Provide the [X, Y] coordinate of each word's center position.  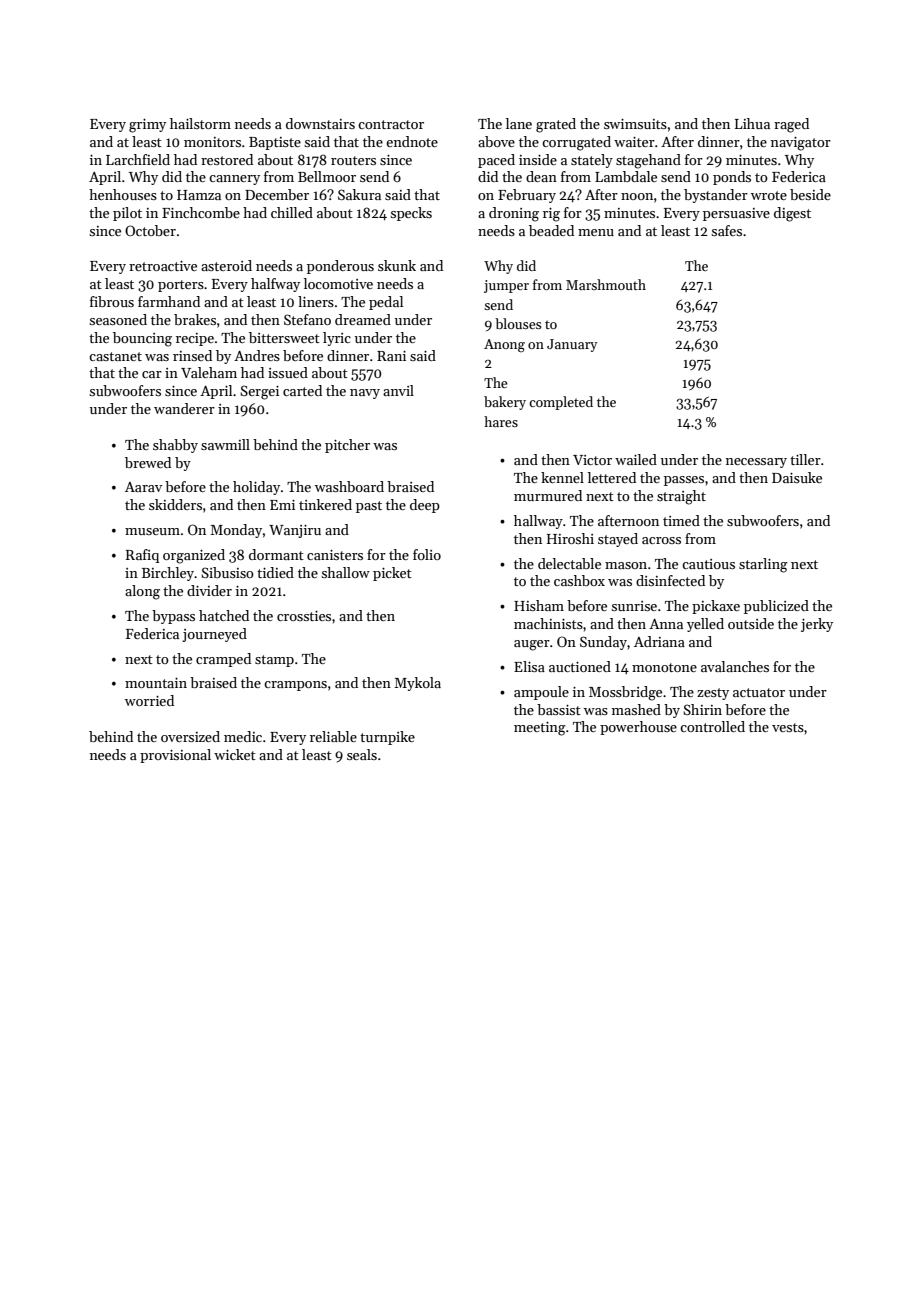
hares [501, 421]
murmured [548, 495]
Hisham [539, 605]
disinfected [670, 580]
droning [514, 214]
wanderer [184, 408]
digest [792, 214]
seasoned [118, 319]
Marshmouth [606, 284]
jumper [506, 286]
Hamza [199, 195]
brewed [148, 462]
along [142, 592]
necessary [756, 463]
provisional [175, 756]
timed [681, 520]
